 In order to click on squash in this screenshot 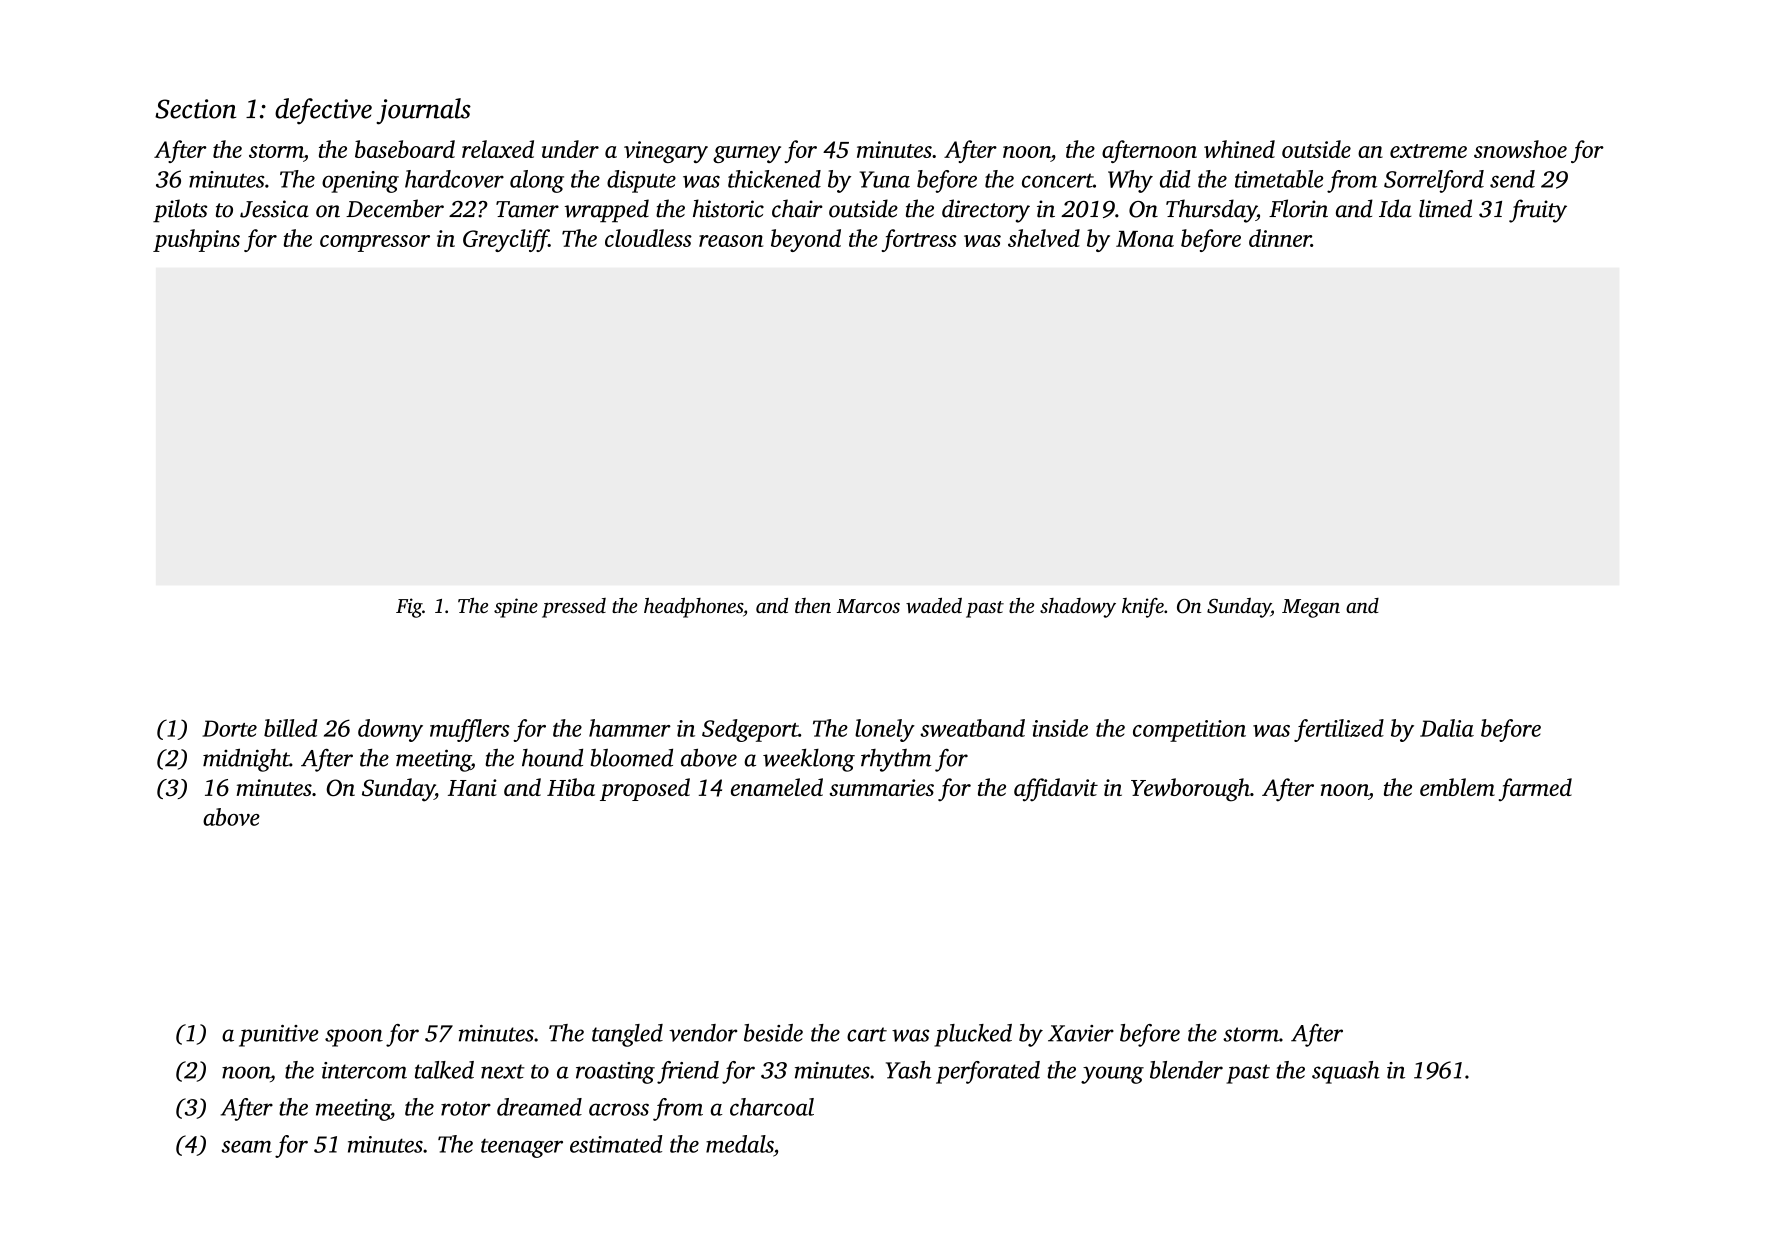, I will do `click(1346, 1072)`.
